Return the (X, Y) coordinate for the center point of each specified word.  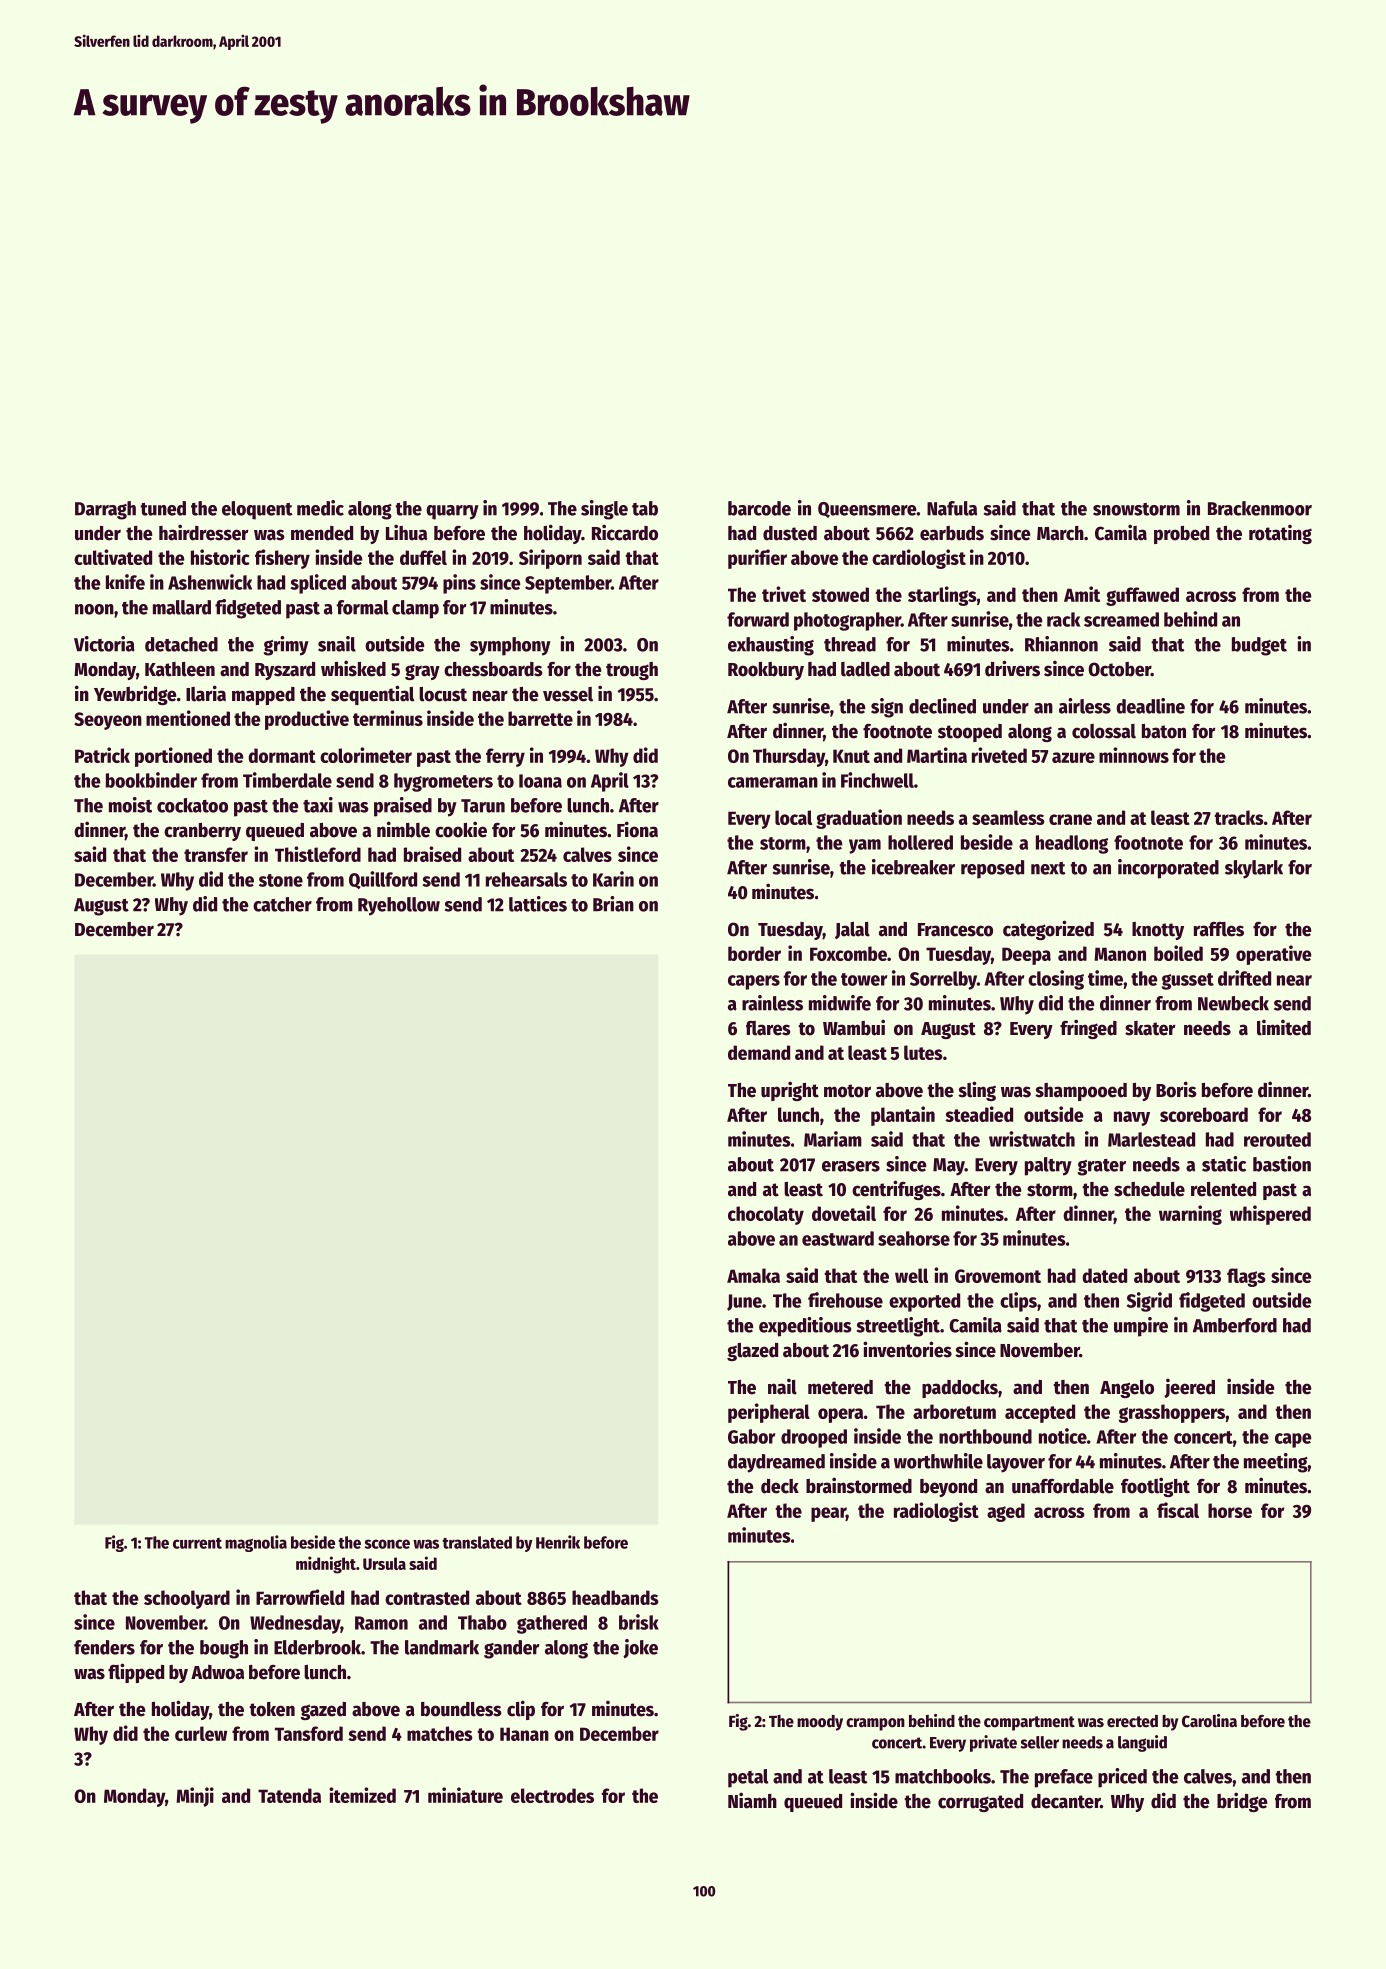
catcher (282, 904)
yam (865, 846)
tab (645, 508)
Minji (195, 1797)
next (1048, 868)
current (197, 1543)
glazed (752, 1352)
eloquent (257, 510)
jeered (1189, 1388)
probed (1181, 535)
